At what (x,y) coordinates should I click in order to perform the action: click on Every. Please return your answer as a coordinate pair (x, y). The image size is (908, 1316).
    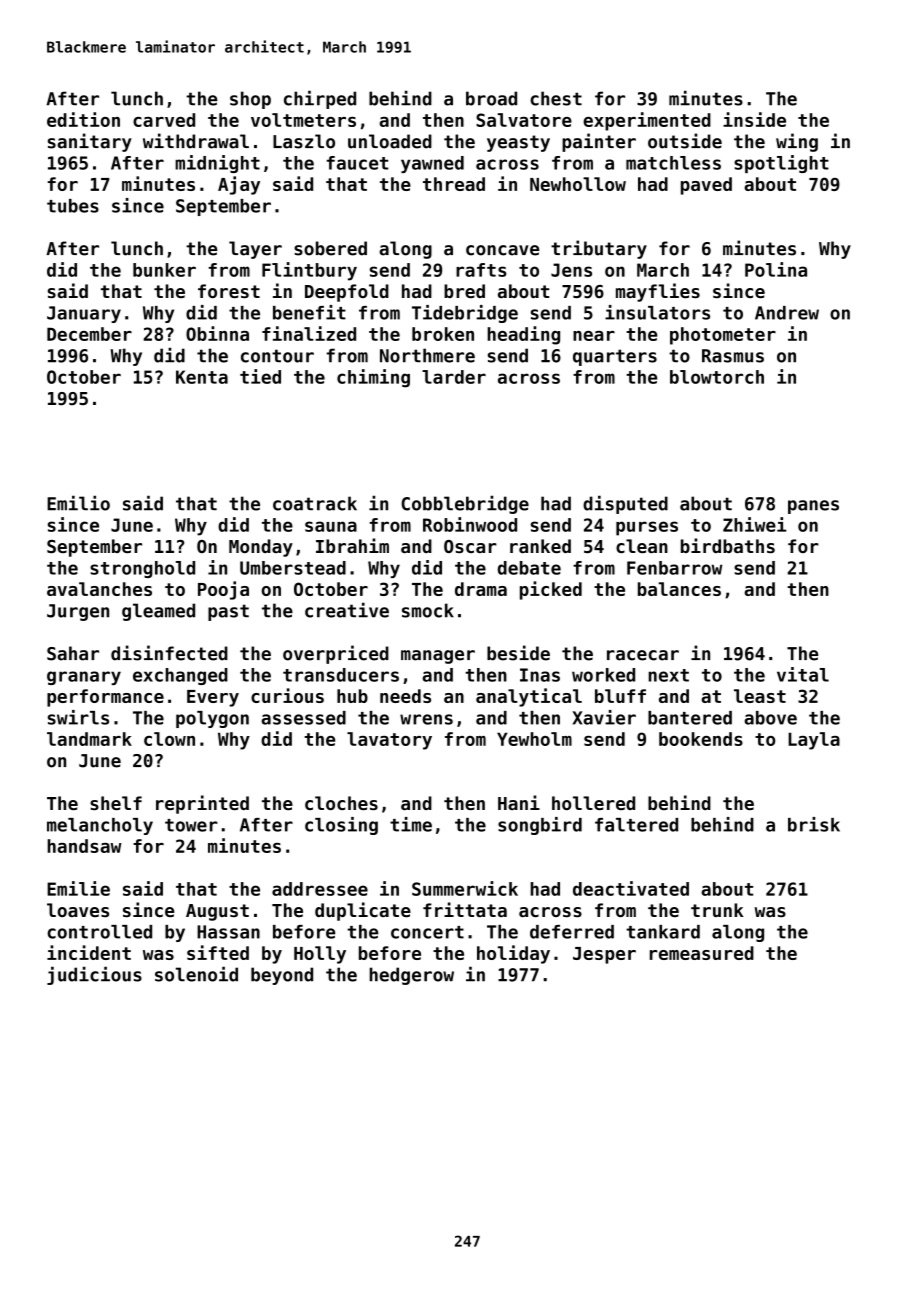
    Looking at the image, I should click on (213, 698).
